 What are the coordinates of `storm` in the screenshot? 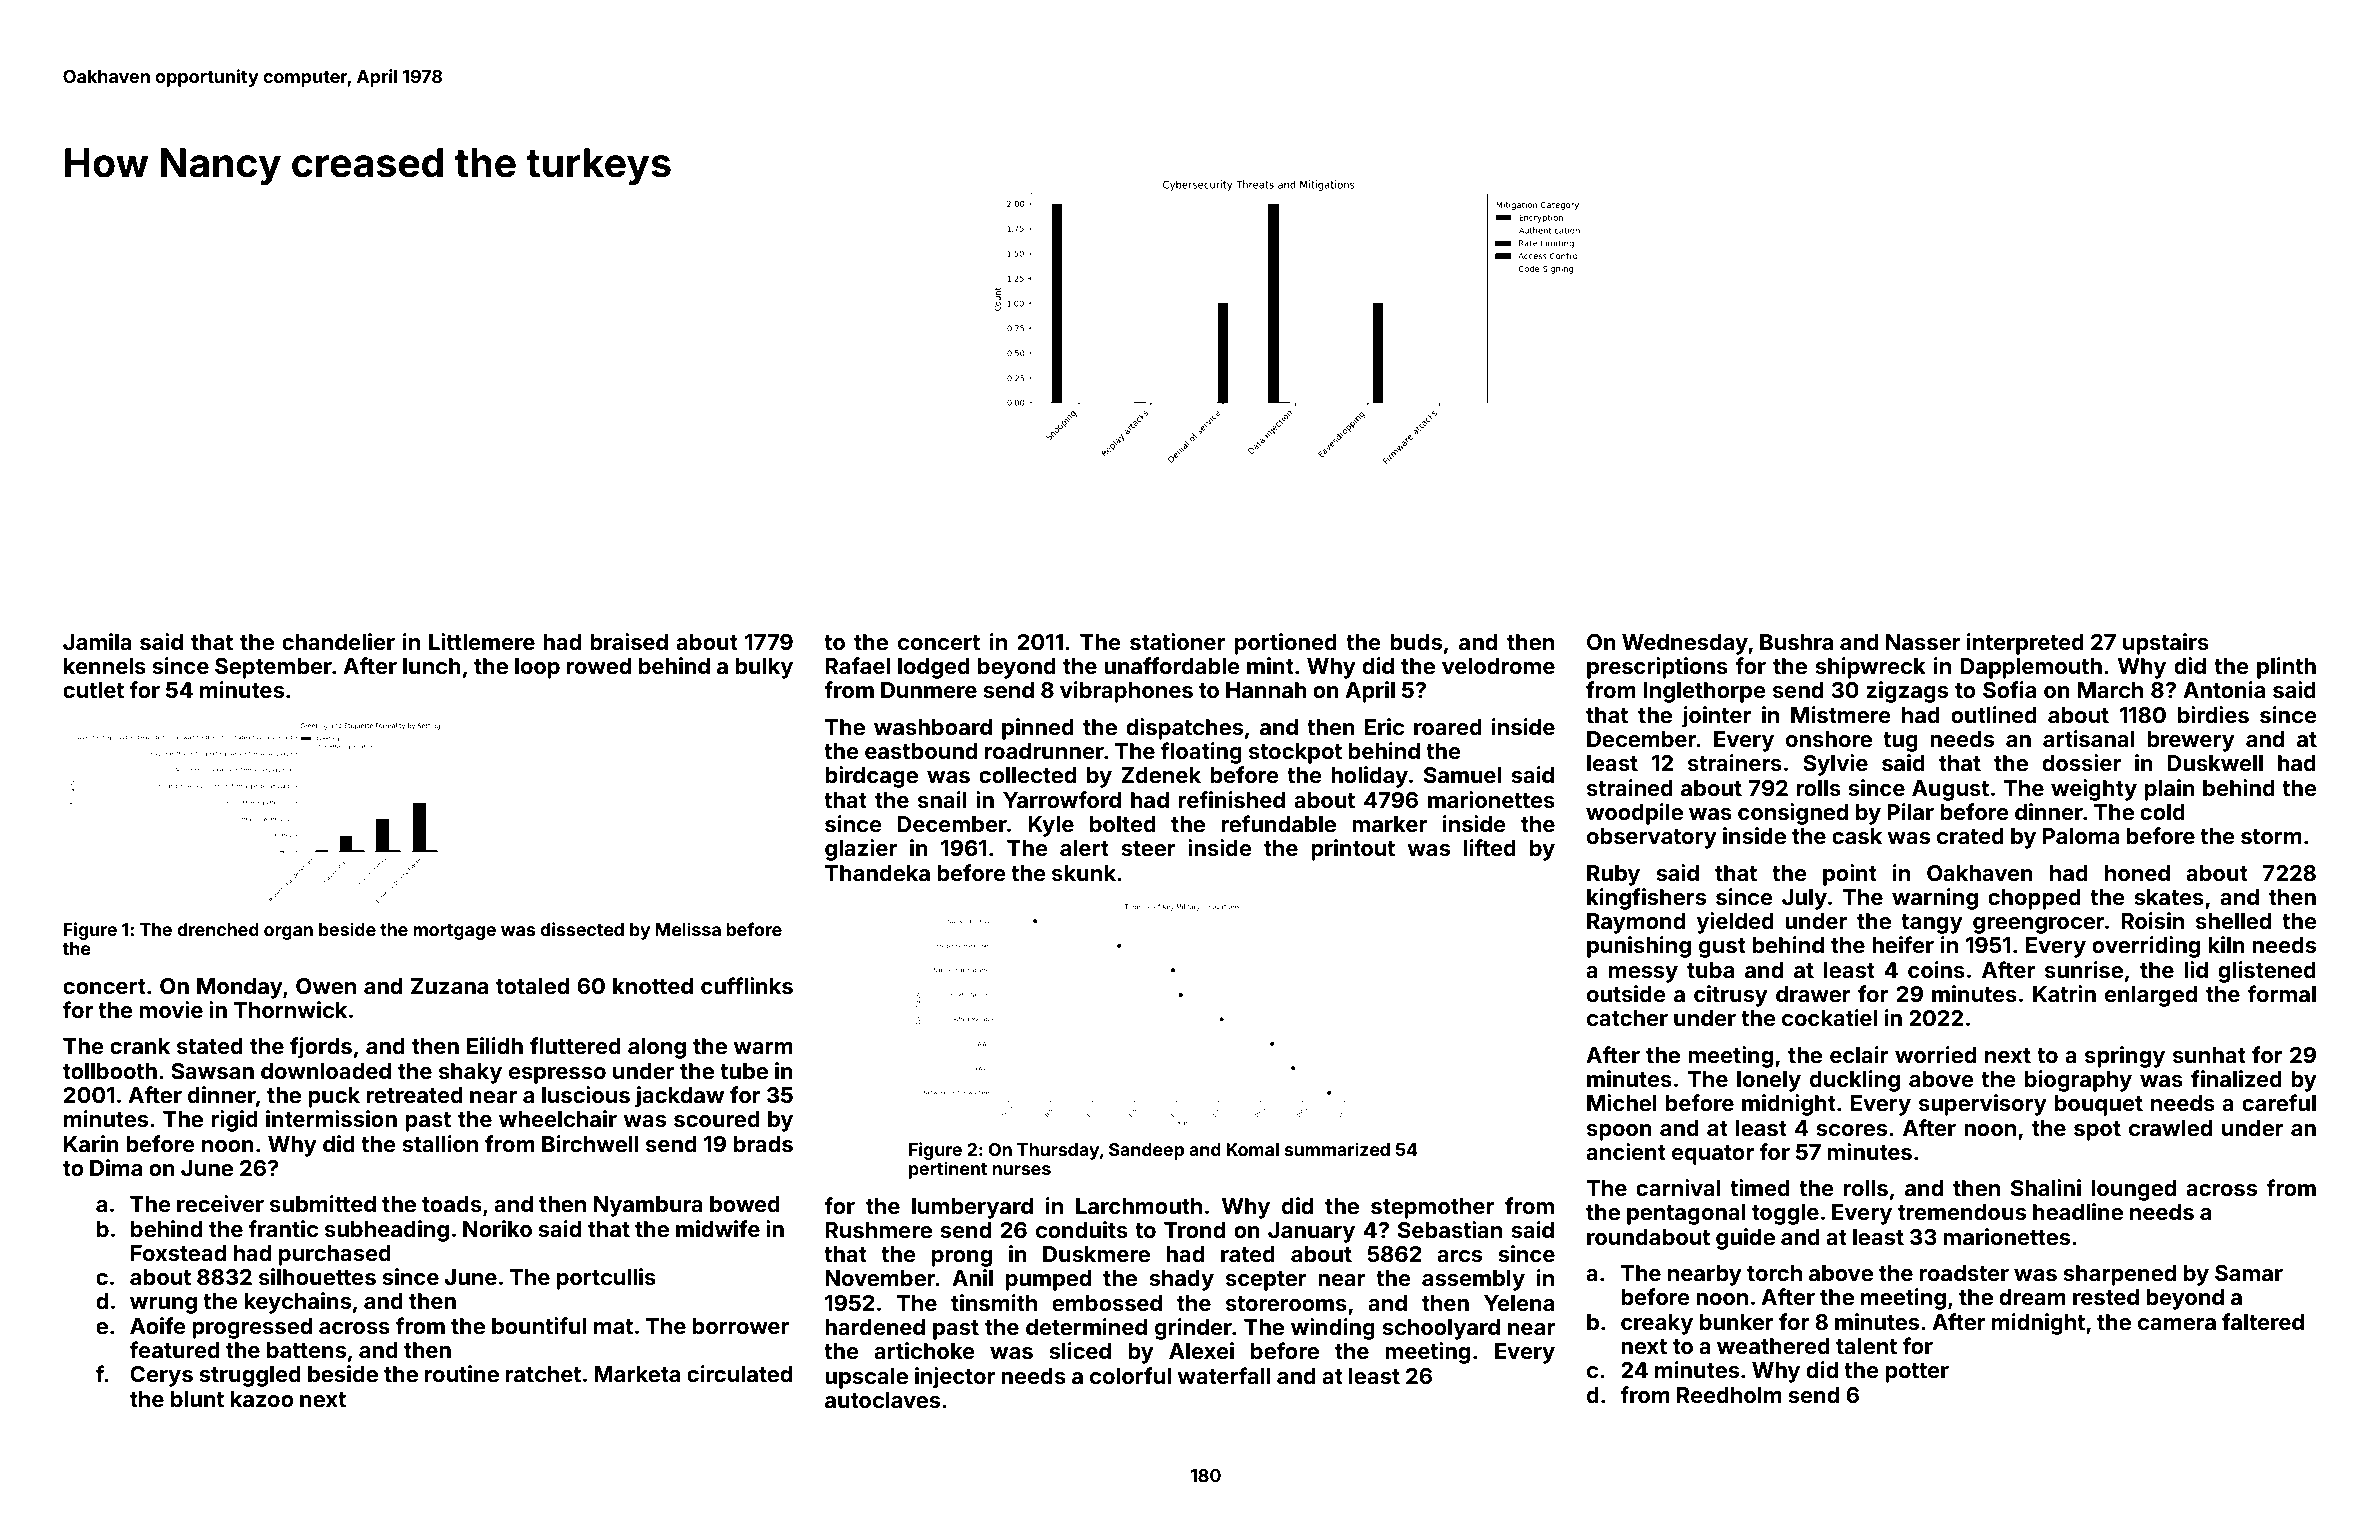 It's located at (2271, 836).
